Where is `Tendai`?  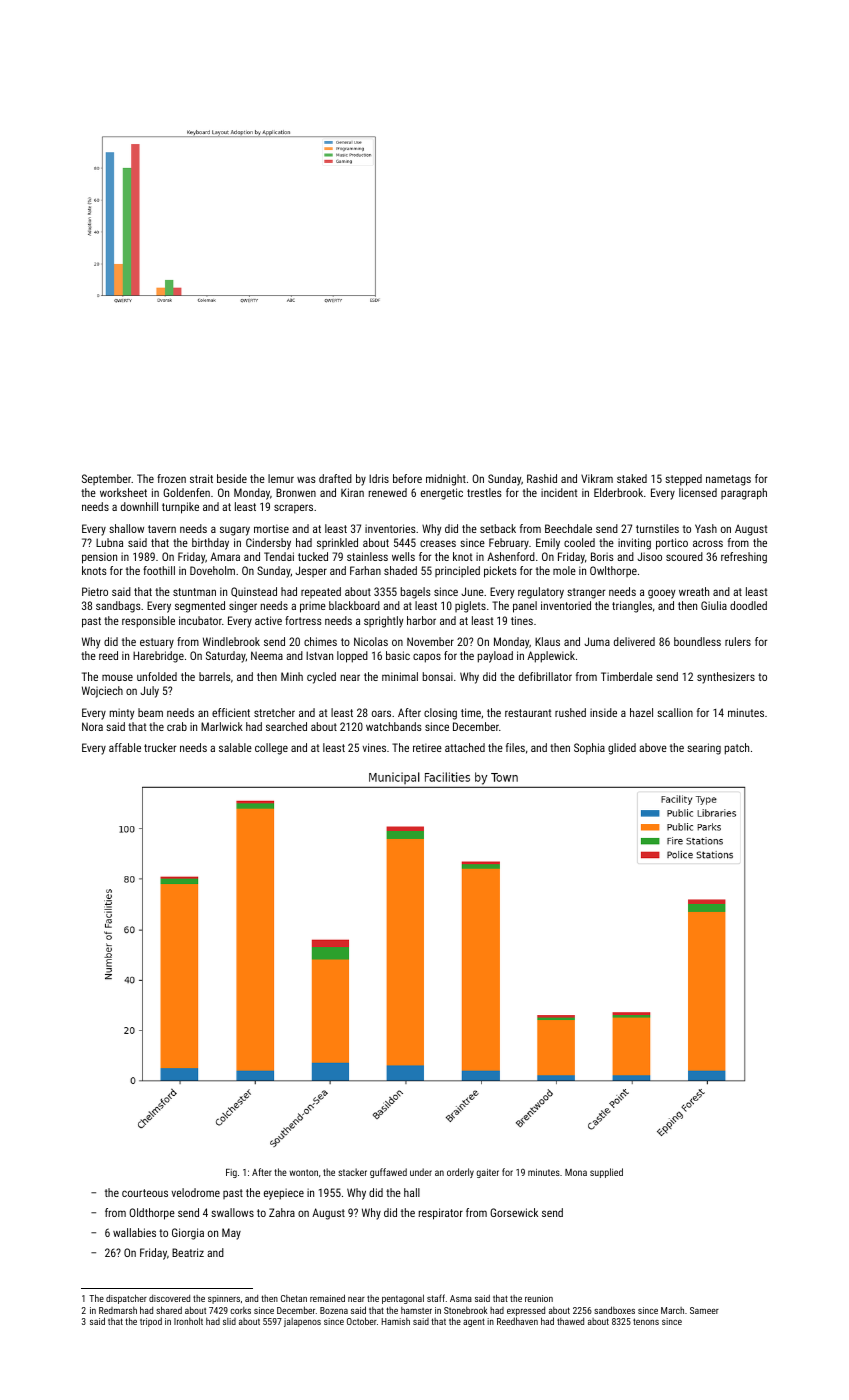 Tendai is located at coordinates (279, 556).
